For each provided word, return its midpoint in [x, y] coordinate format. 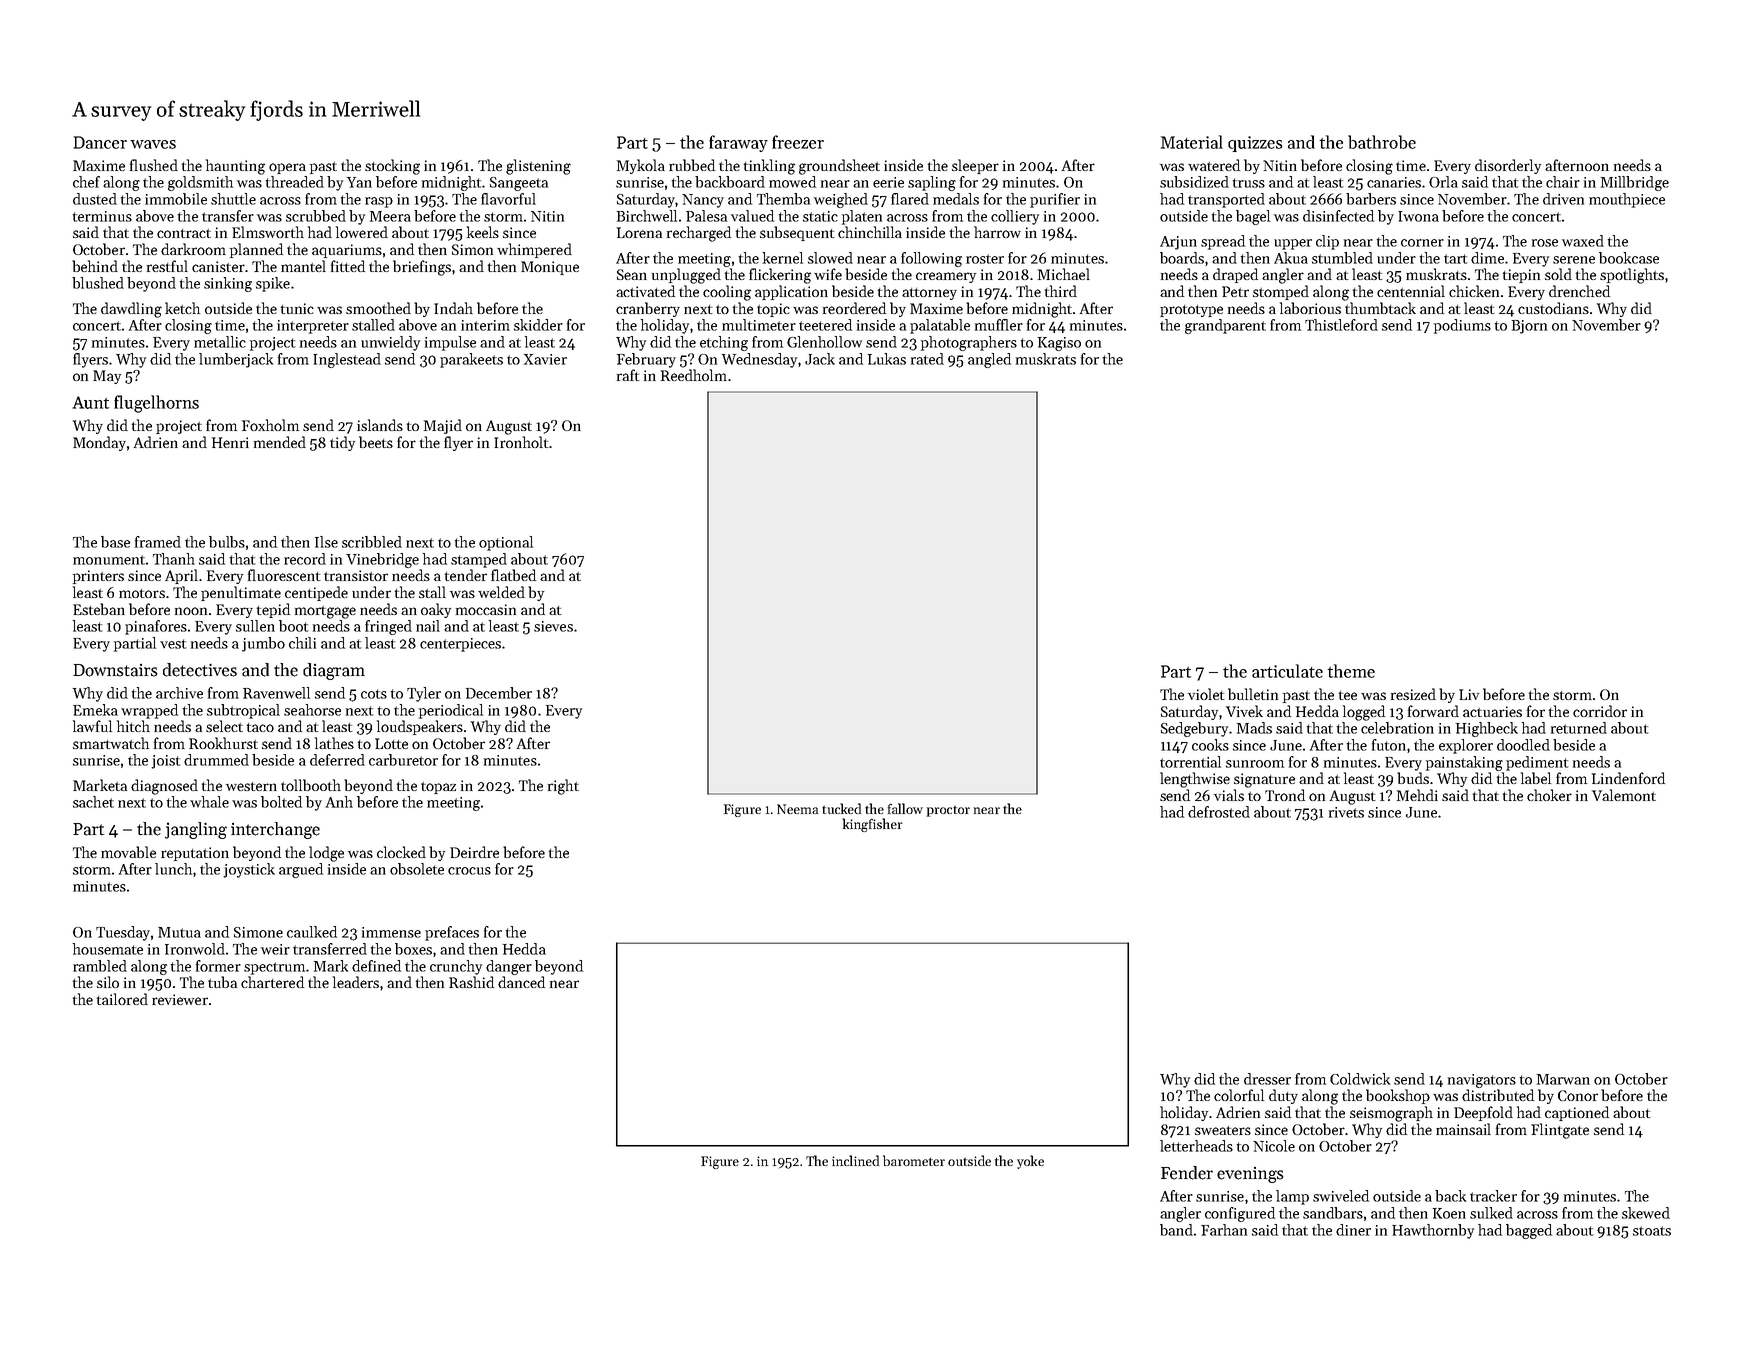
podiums [1462, 326]
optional [506, 543]
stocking [392, 167]
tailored [122, 999]
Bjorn [1529, 327]
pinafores [156, 627]
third [1061, 291]
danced [521, 982]
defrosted [1219, 812]
